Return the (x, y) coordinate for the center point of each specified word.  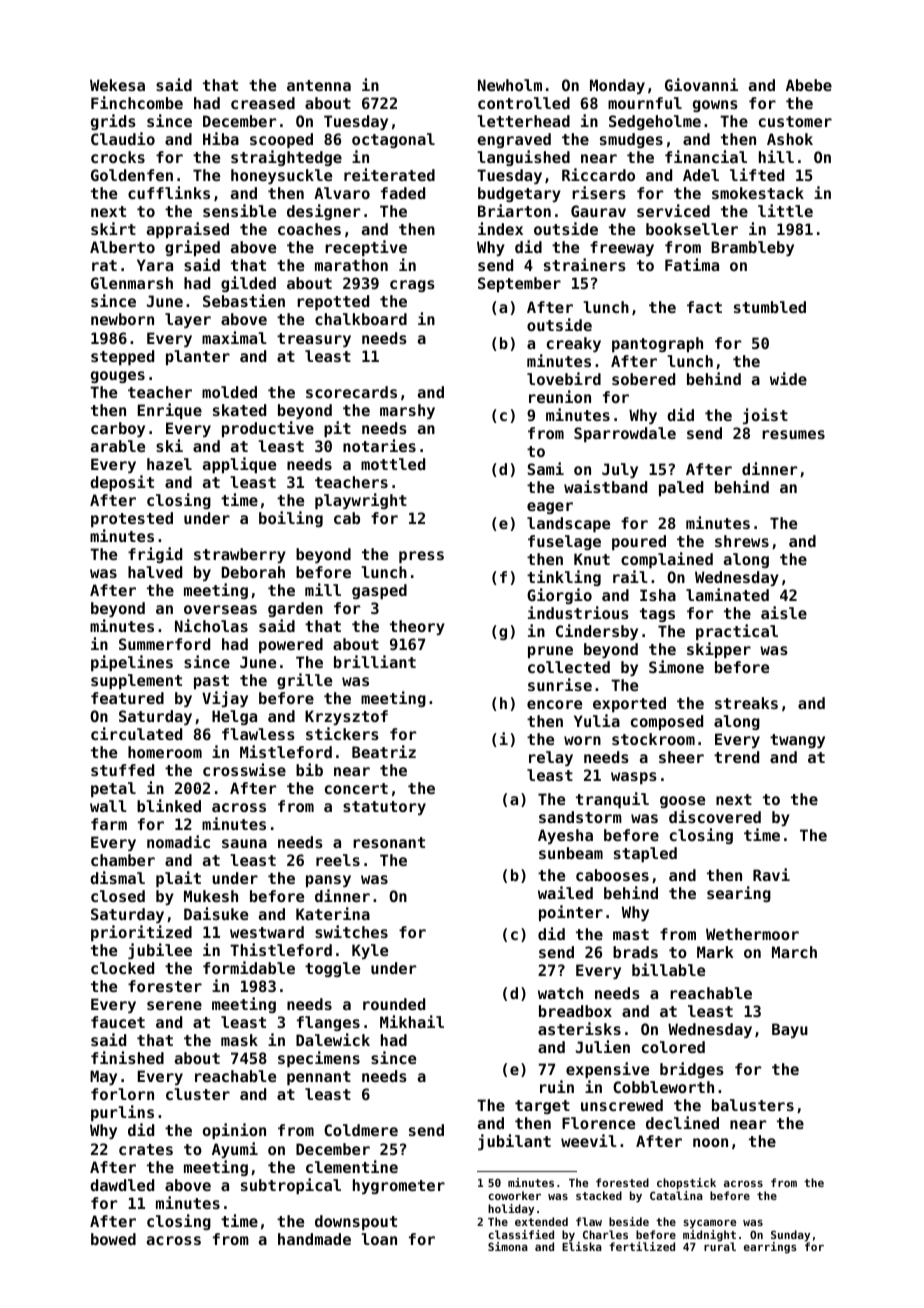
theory (417, 627)
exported (629, 704)
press (421, 557)
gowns (715, 106)
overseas (220, 609)
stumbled (770, 307)
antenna (319, 85)
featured (127, 698)
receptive (366, 248)
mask (239, 1040)
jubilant (514, 1142)
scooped (281, 140)
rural (720, 1246)
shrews (742, 541)
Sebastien (244, 300)
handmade (314, 1239)
